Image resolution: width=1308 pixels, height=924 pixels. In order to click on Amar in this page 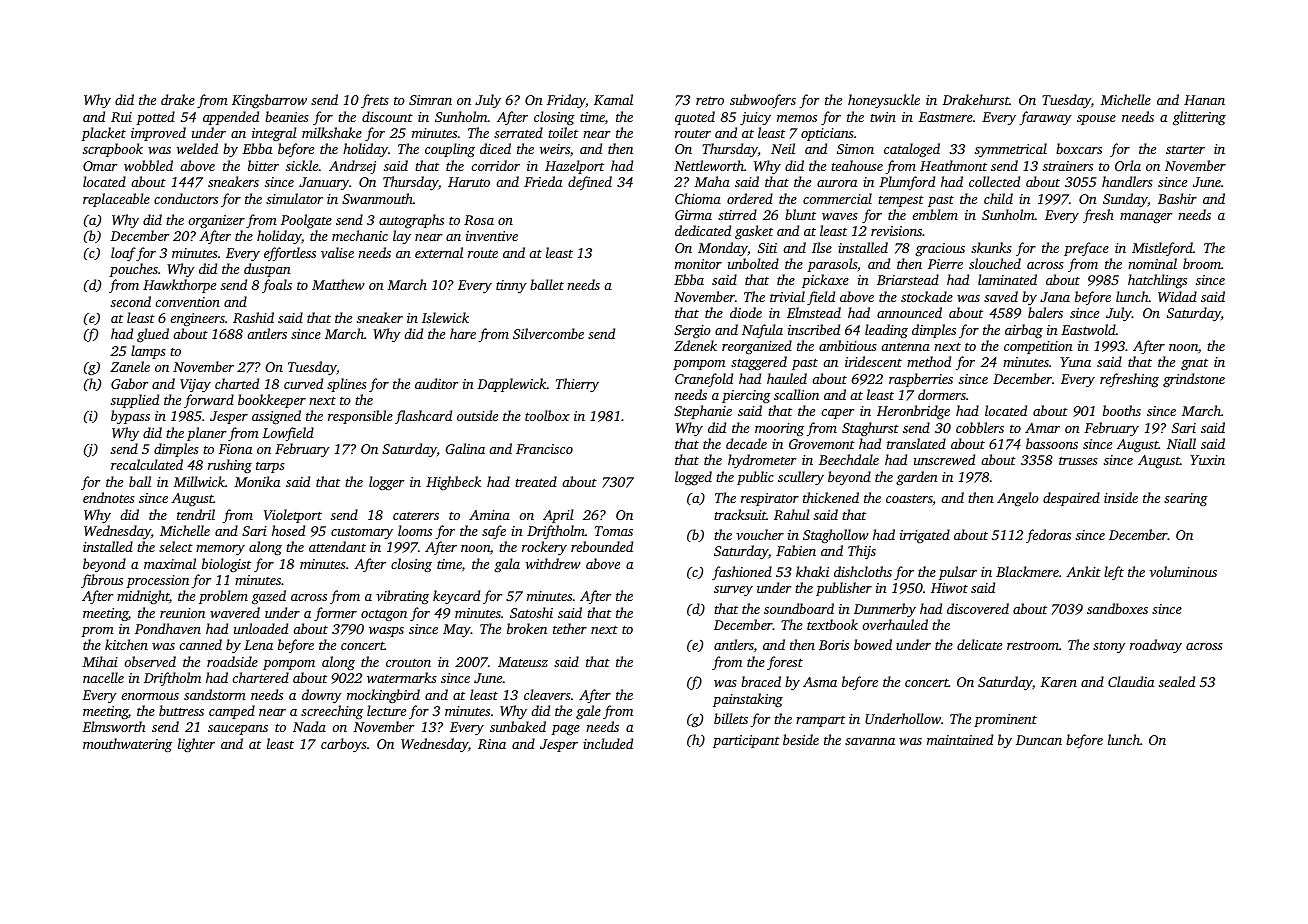, I will do `click(1042, 428)`.
